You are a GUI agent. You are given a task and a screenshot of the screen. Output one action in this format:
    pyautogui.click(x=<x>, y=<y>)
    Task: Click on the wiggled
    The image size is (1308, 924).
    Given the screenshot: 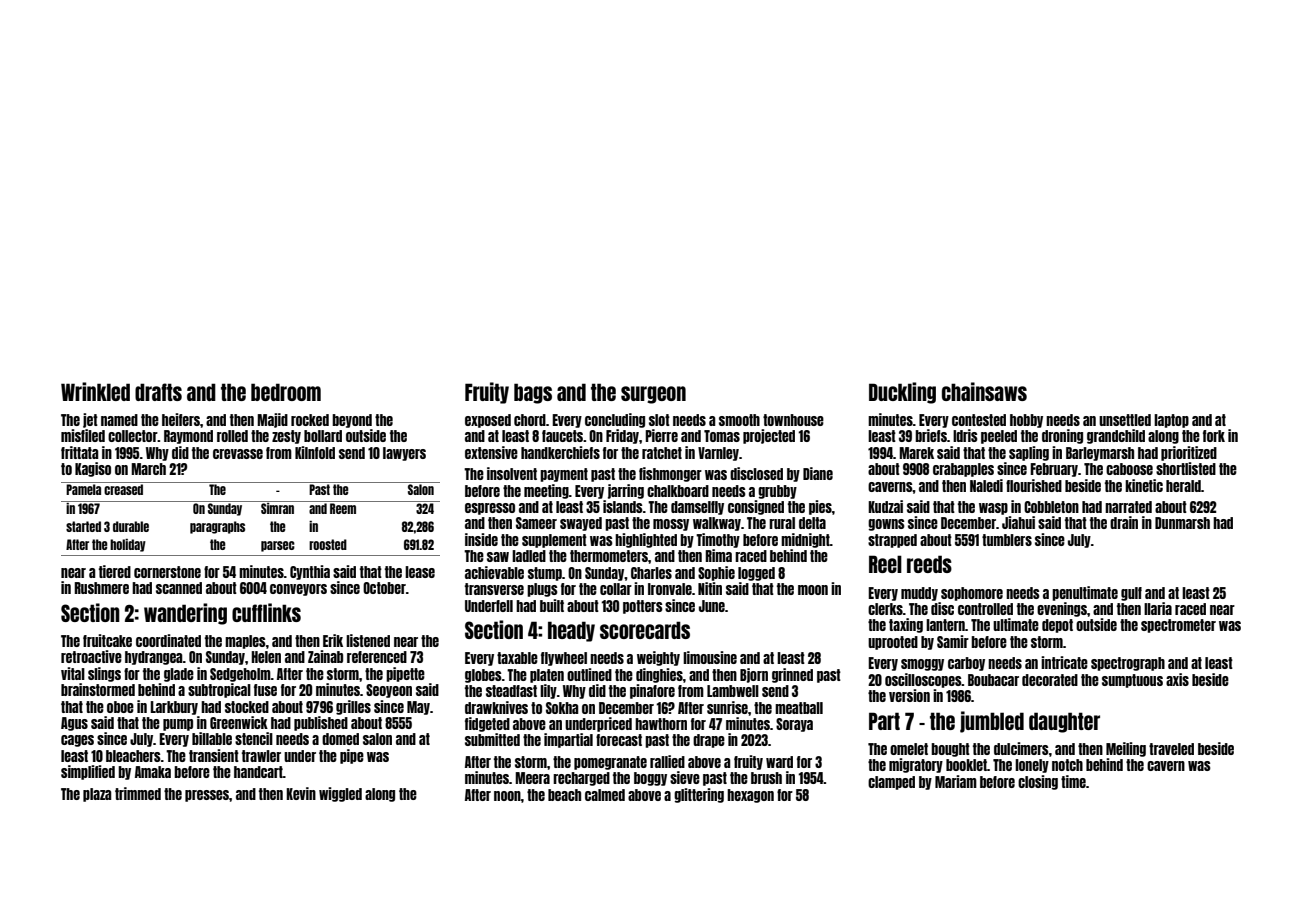 What is the action you would take?
    pyautogui.click(x=340, y=794)
